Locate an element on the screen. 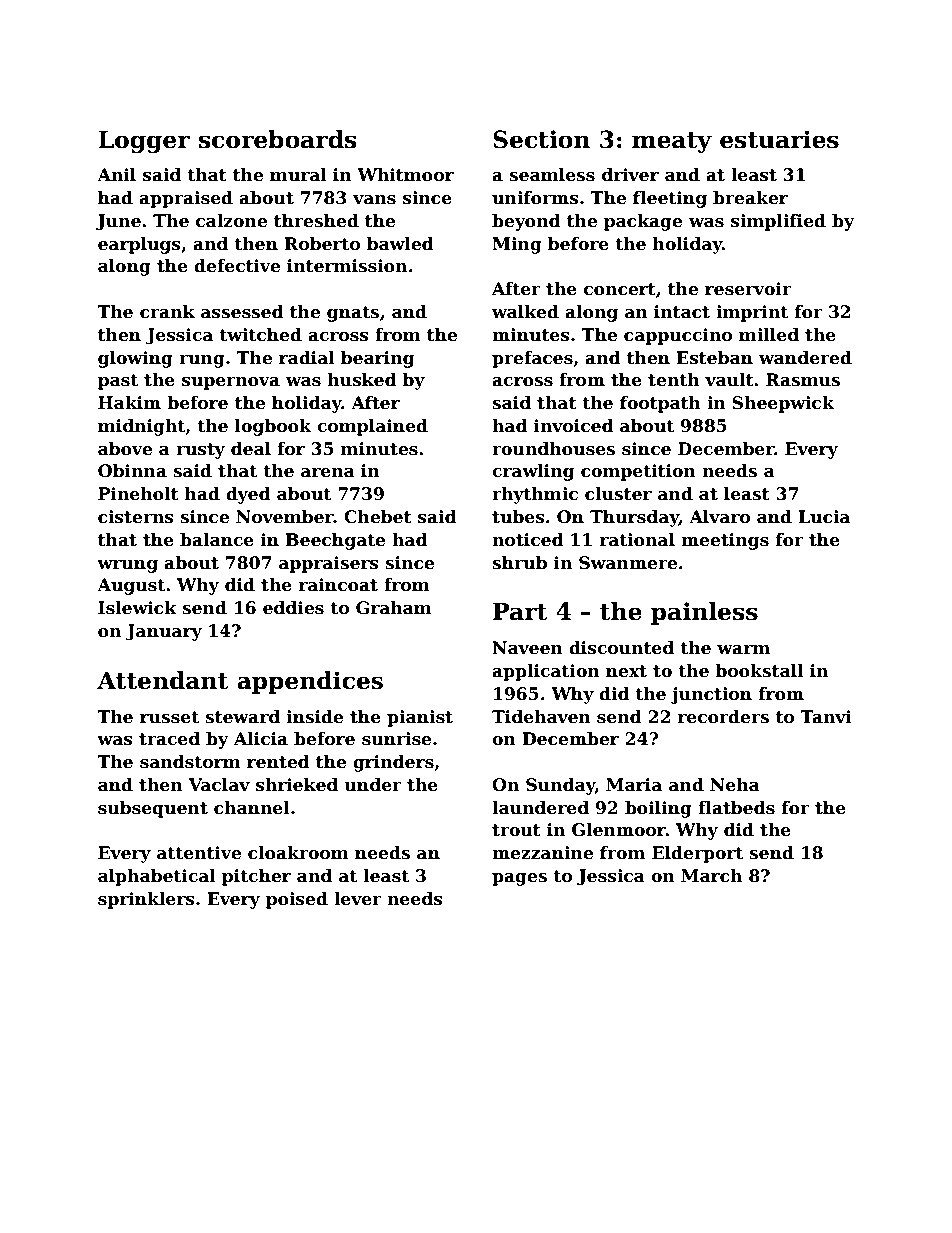 The width and height of the screenshot is (952, 1233). Attendant is located at coordinates (163, 680).
